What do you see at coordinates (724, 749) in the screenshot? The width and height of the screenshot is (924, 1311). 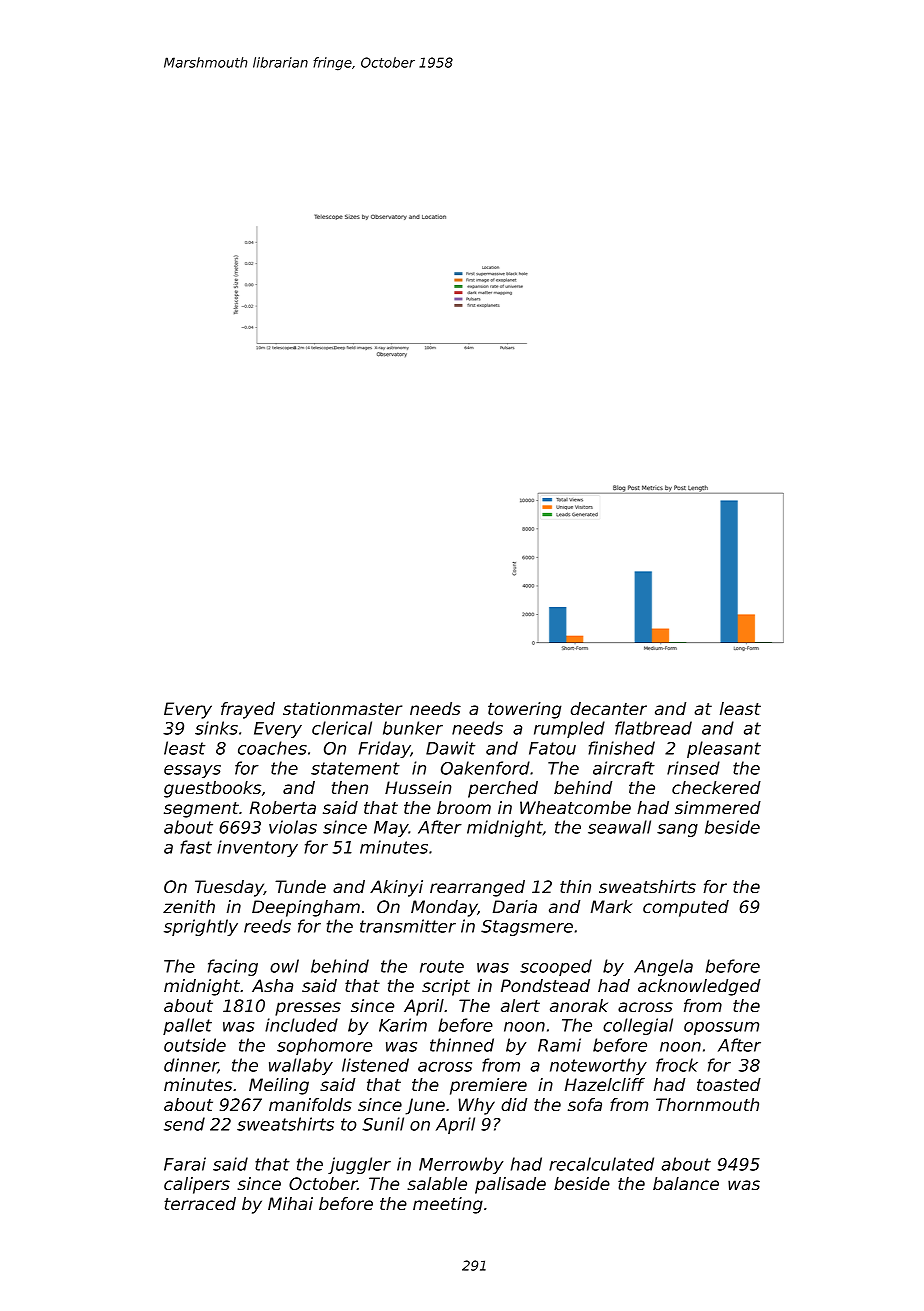 I see `pleasant` at bounding box center [724, 749].
